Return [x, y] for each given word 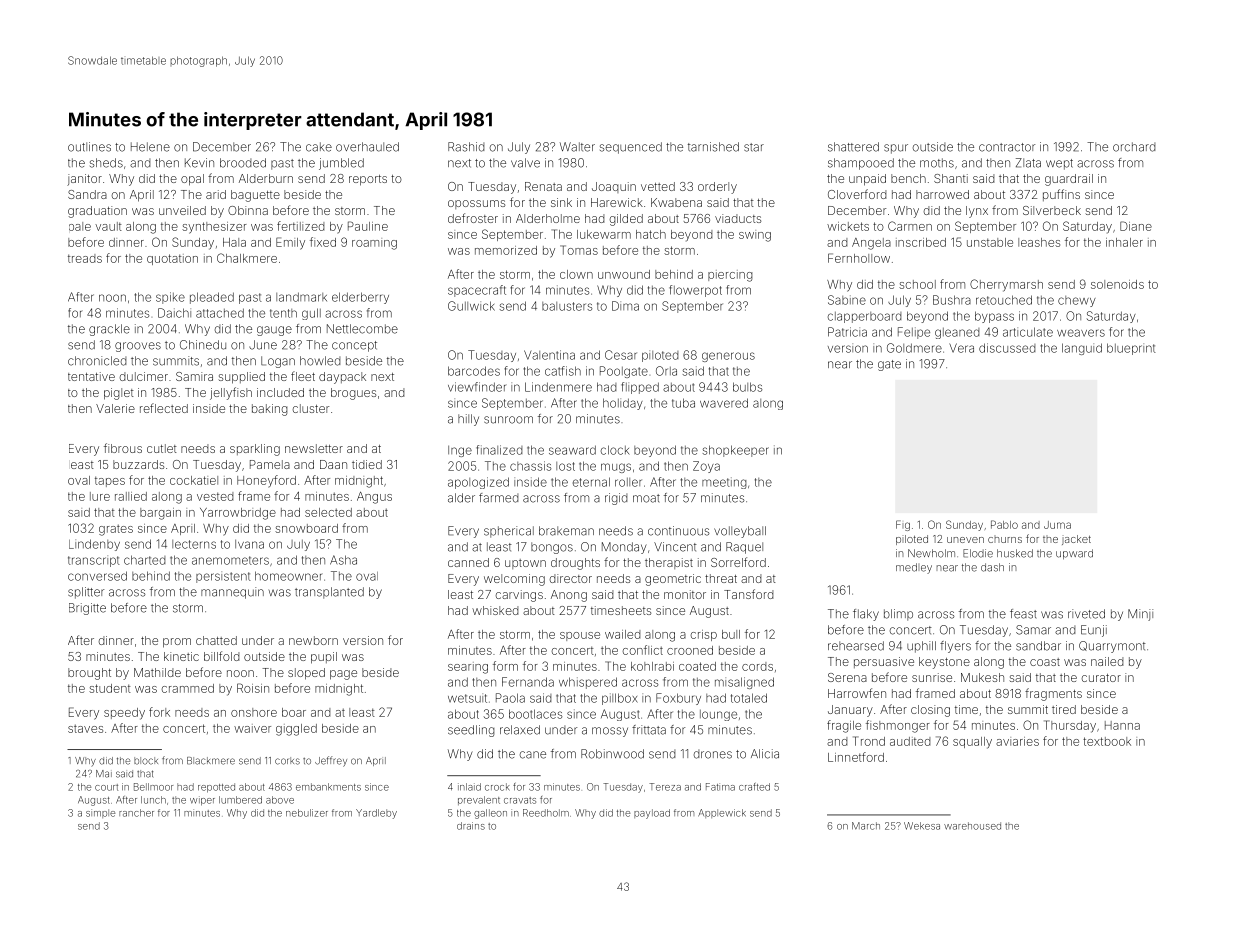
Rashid [466, 147]
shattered [853, 147]
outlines [89, 147]
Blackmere [211, 761]
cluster [310, 408]
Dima [625, 306]
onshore [254, 712]
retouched [1004, 300]
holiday [623, 404]
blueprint [1131, 349]
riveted [1086, 614]
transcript [94, 561]
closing [930, 711]
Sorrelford [738, 562]
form [505, 666]
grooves [138, 347]
